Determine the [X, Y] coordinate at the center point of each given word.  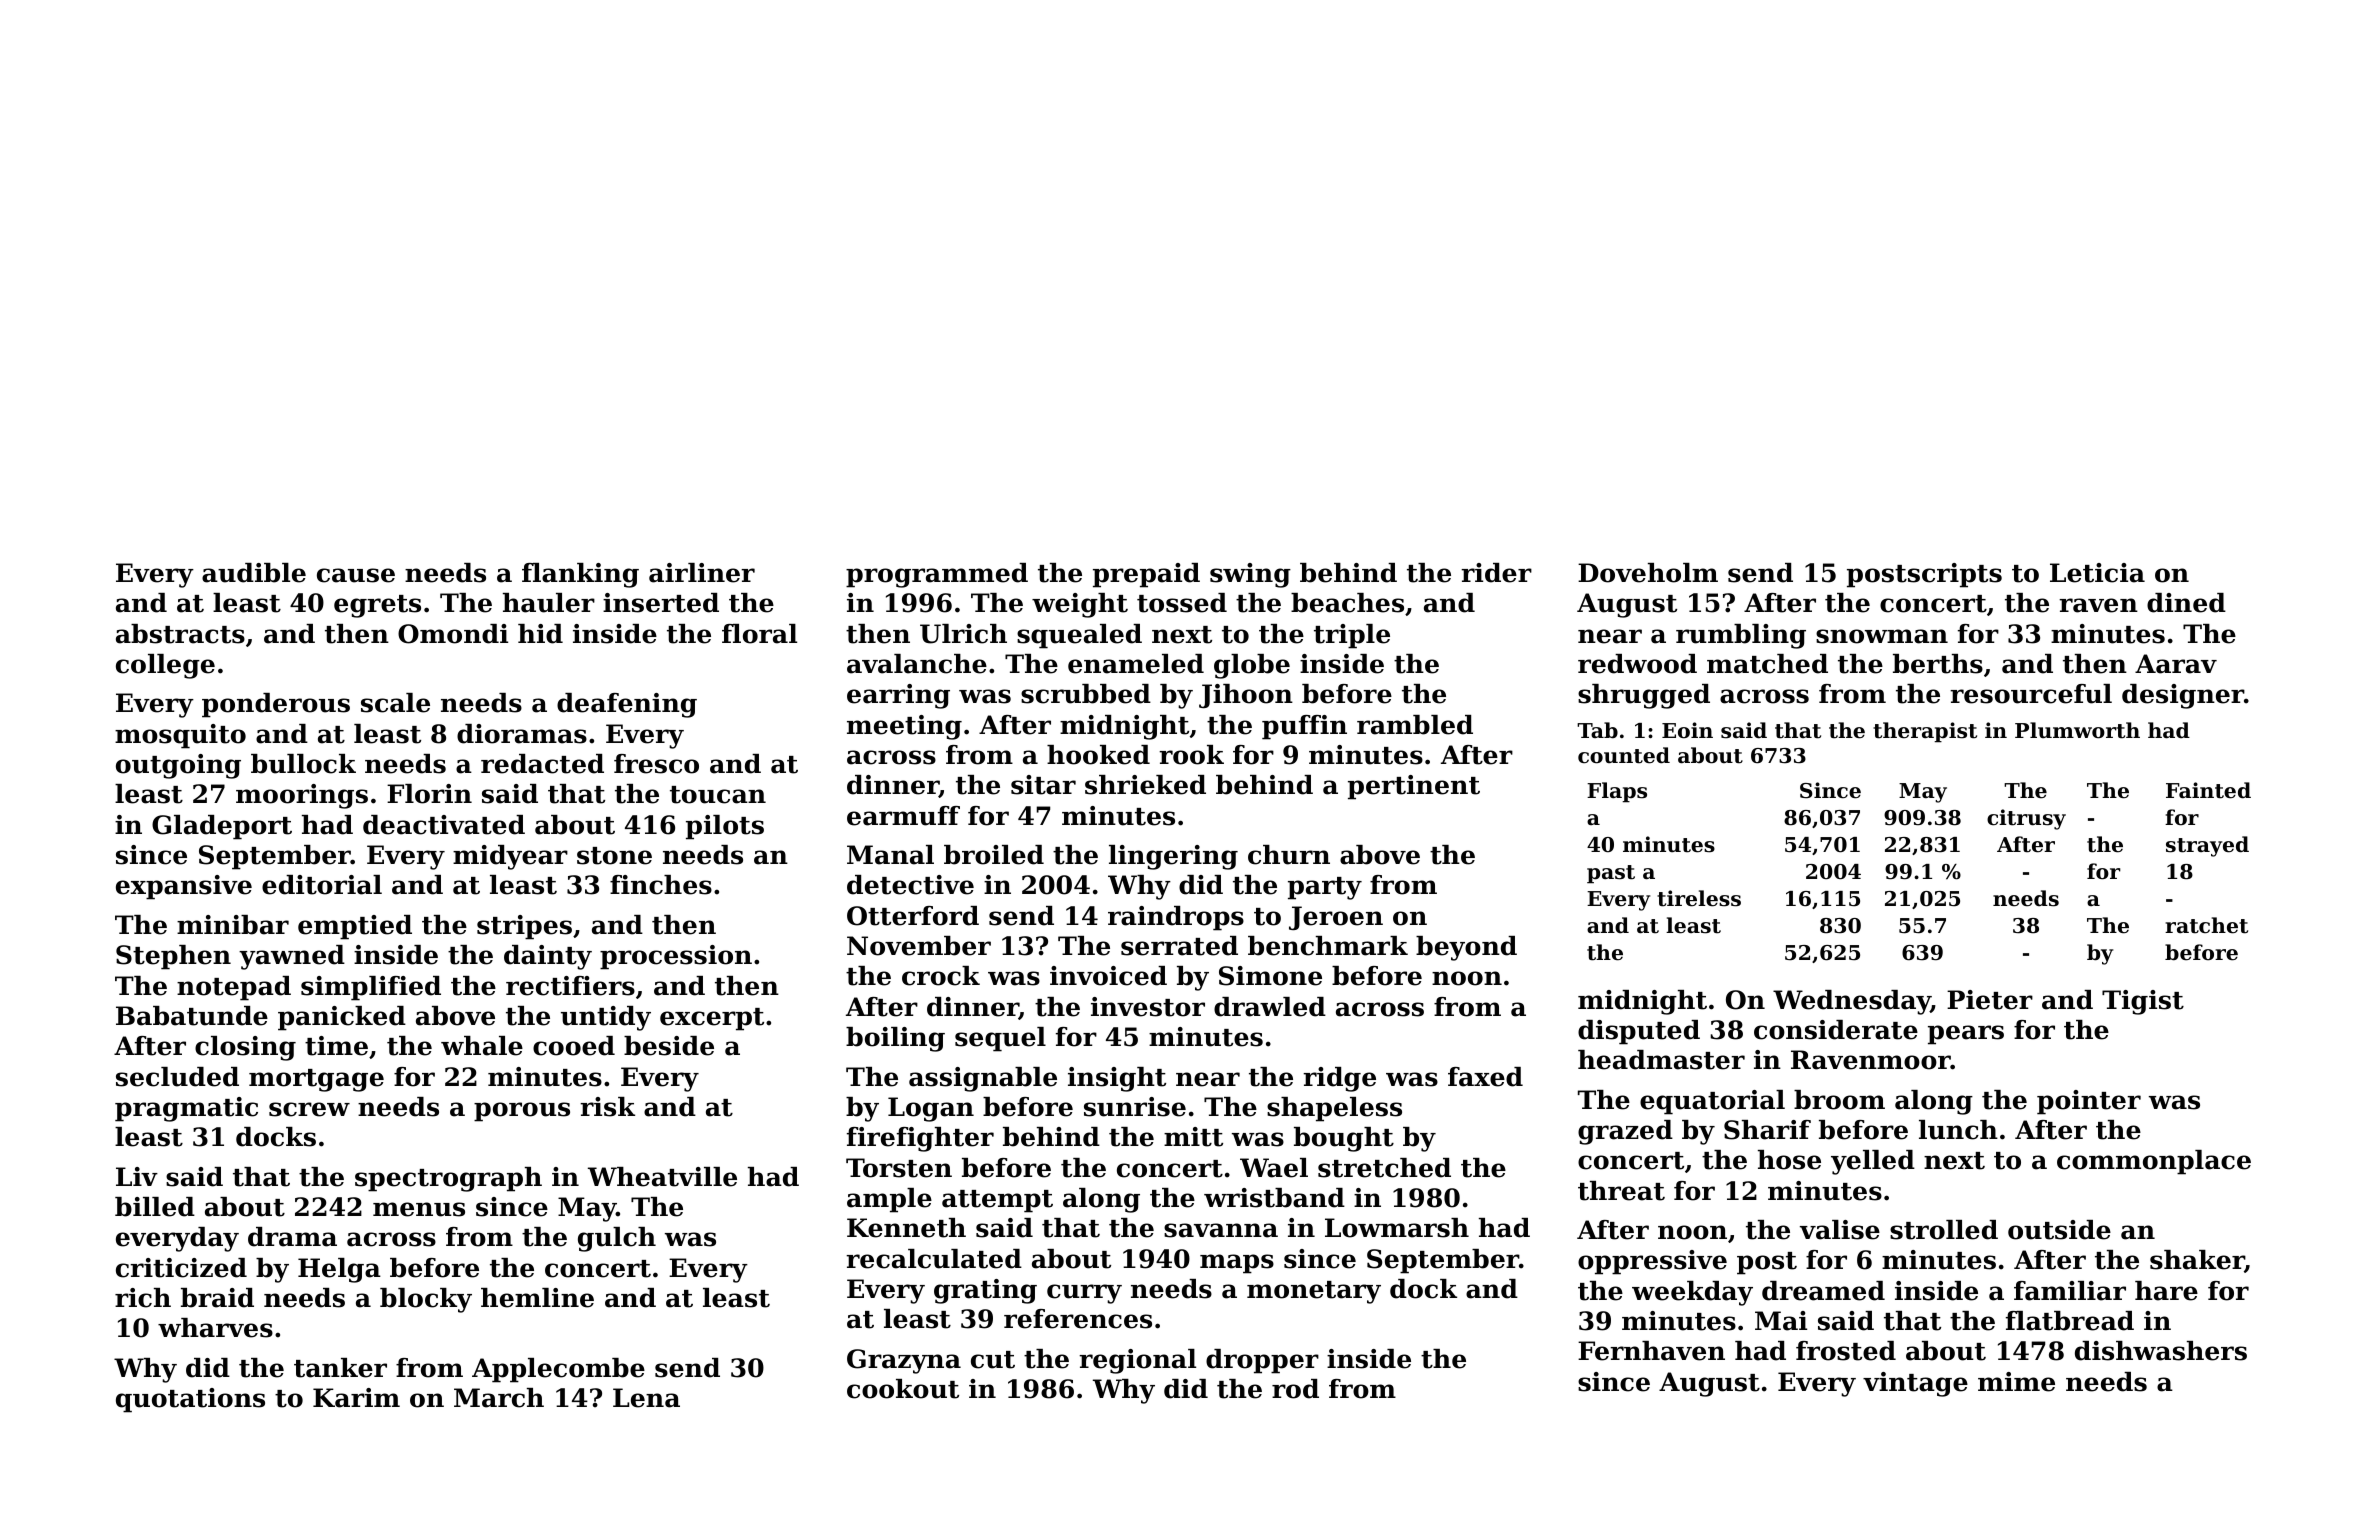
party [1325, 888]
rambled [1415, 725]
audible [254, 573]
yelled [1873, 1162]
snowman [1882, 636]
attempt [997, 1201]
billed [155, 1207]
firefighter [920, 1139]
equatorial [1712, 1102]
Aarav [2176, 664]
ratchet [2206, 925]
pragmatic [186, 1109]
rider [1496, 573]
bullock [303, 764]
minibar [233, 925]
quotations [190, 1400]
